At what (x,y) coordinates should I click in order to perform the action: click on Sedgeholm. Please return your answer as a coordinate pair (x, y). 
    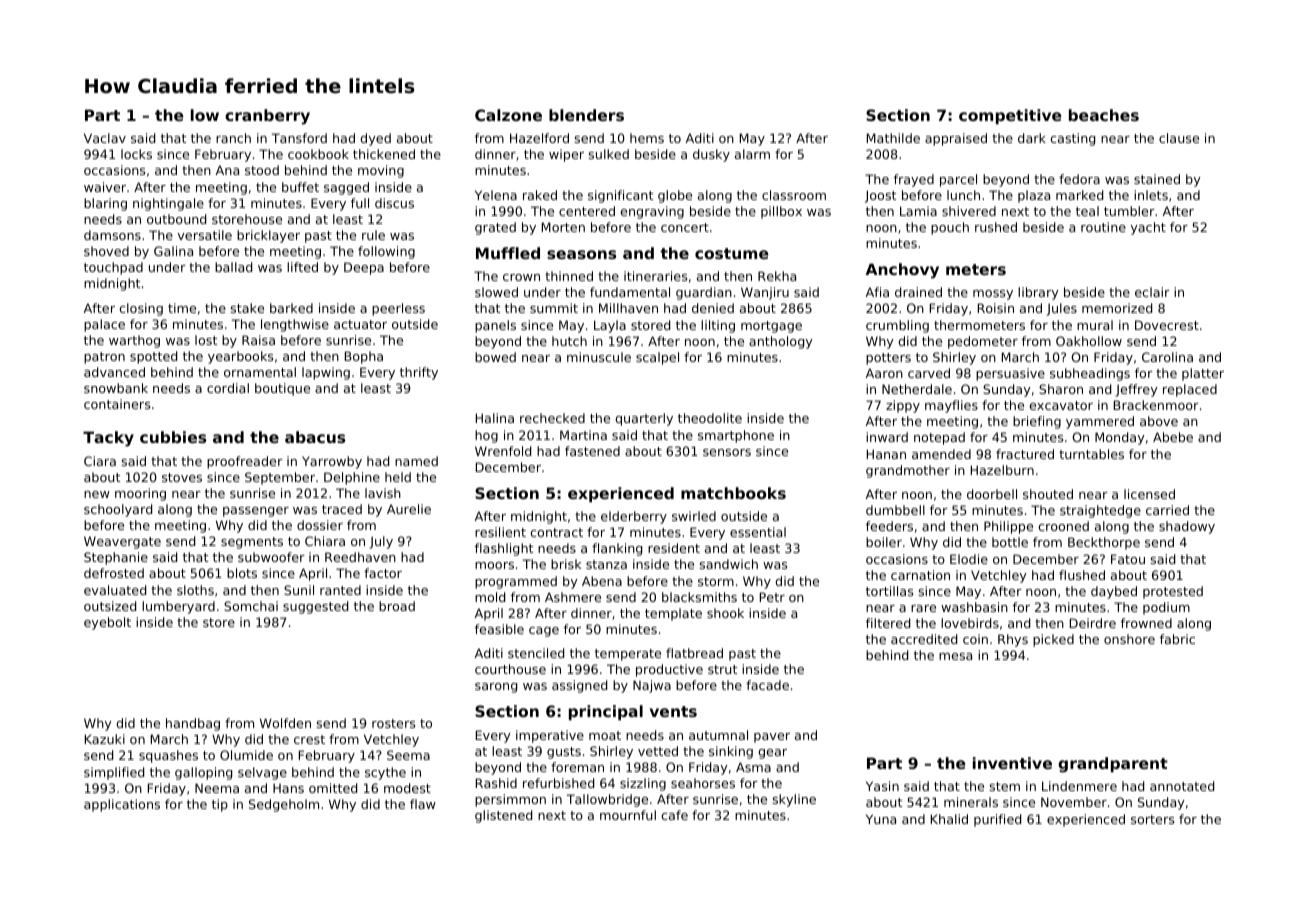
    Looking at the image, I should click on (284, 805).
